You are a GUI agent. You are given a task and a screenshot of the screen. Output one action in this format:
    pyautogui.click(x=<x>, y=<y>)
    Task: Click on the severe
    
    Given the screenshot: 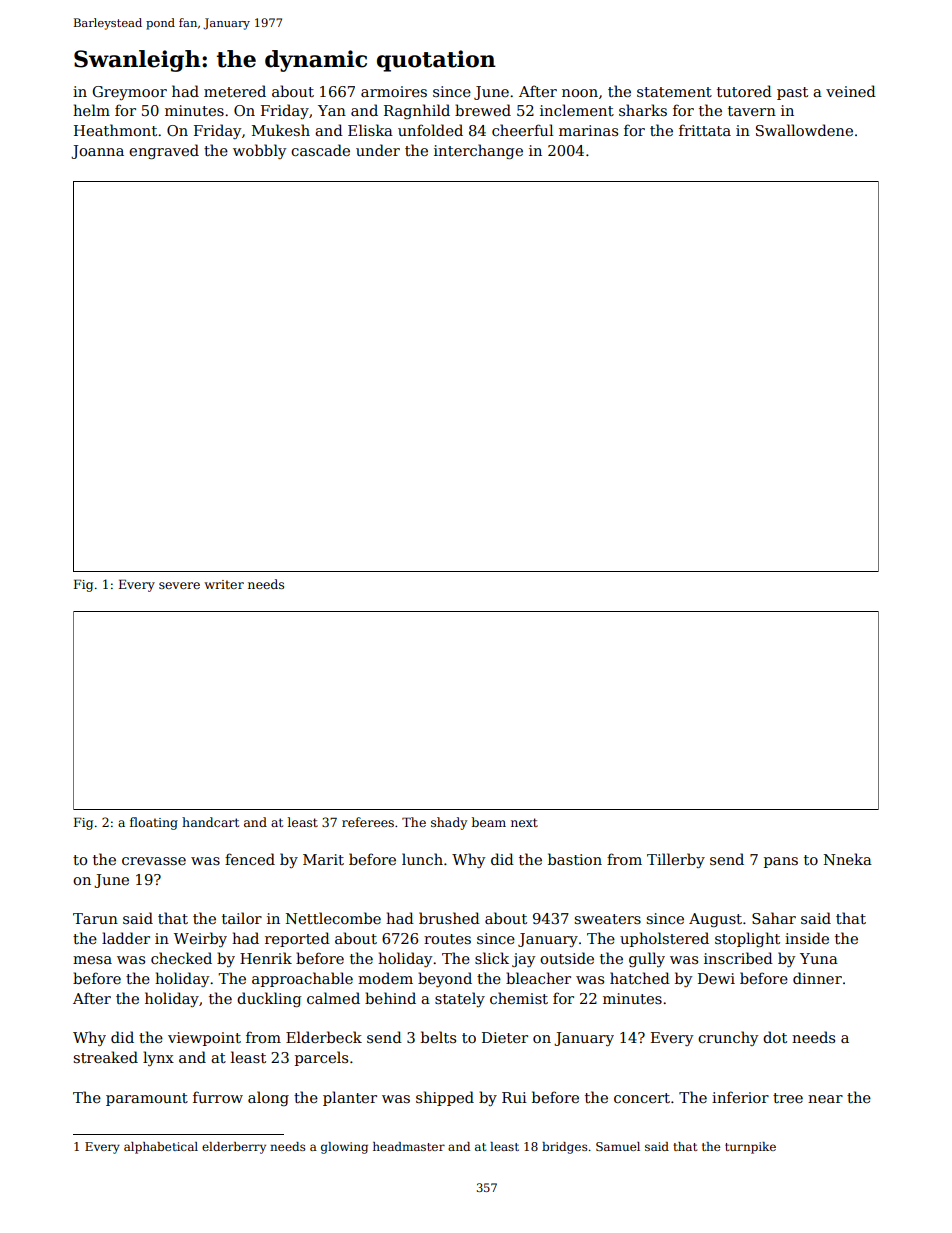 What is the action you would take?
    pyautogui.click(x=179, y=585)
